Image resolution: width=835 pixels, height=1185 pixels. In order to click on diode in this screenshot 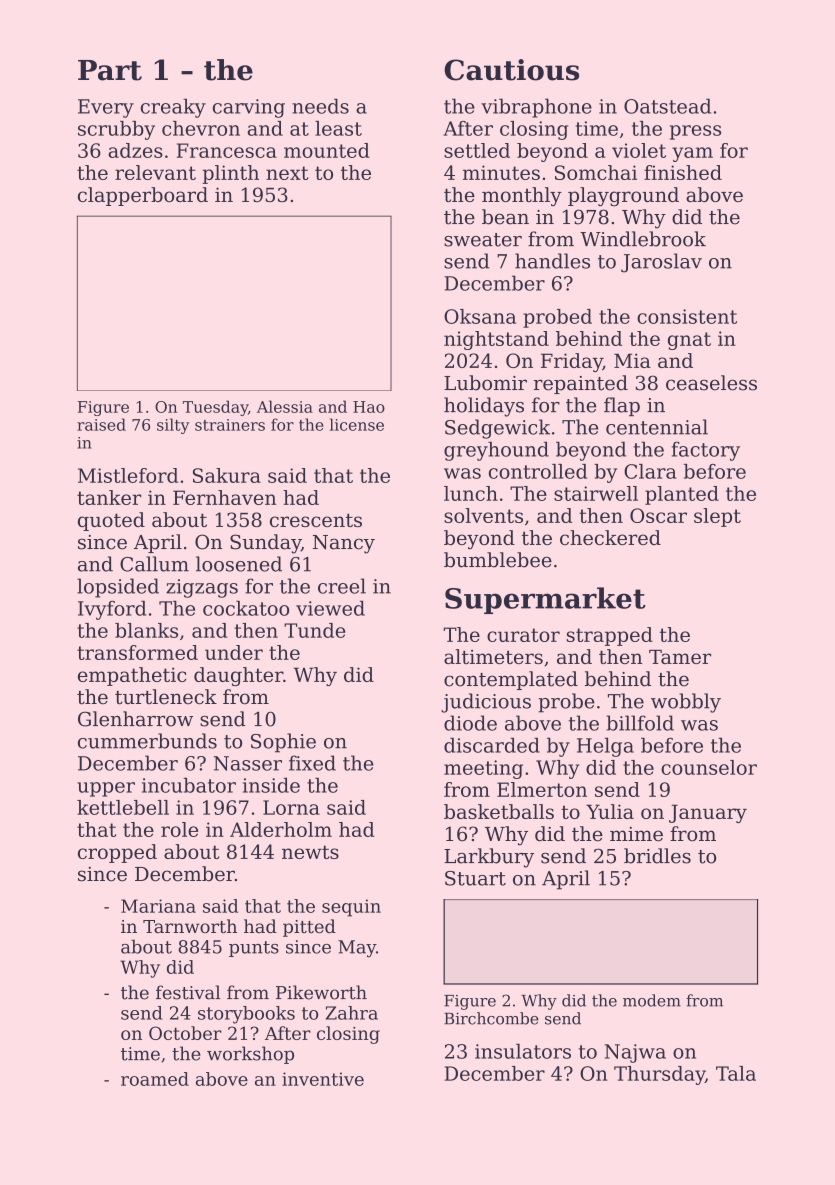, I will do `click(470, 723)`.
